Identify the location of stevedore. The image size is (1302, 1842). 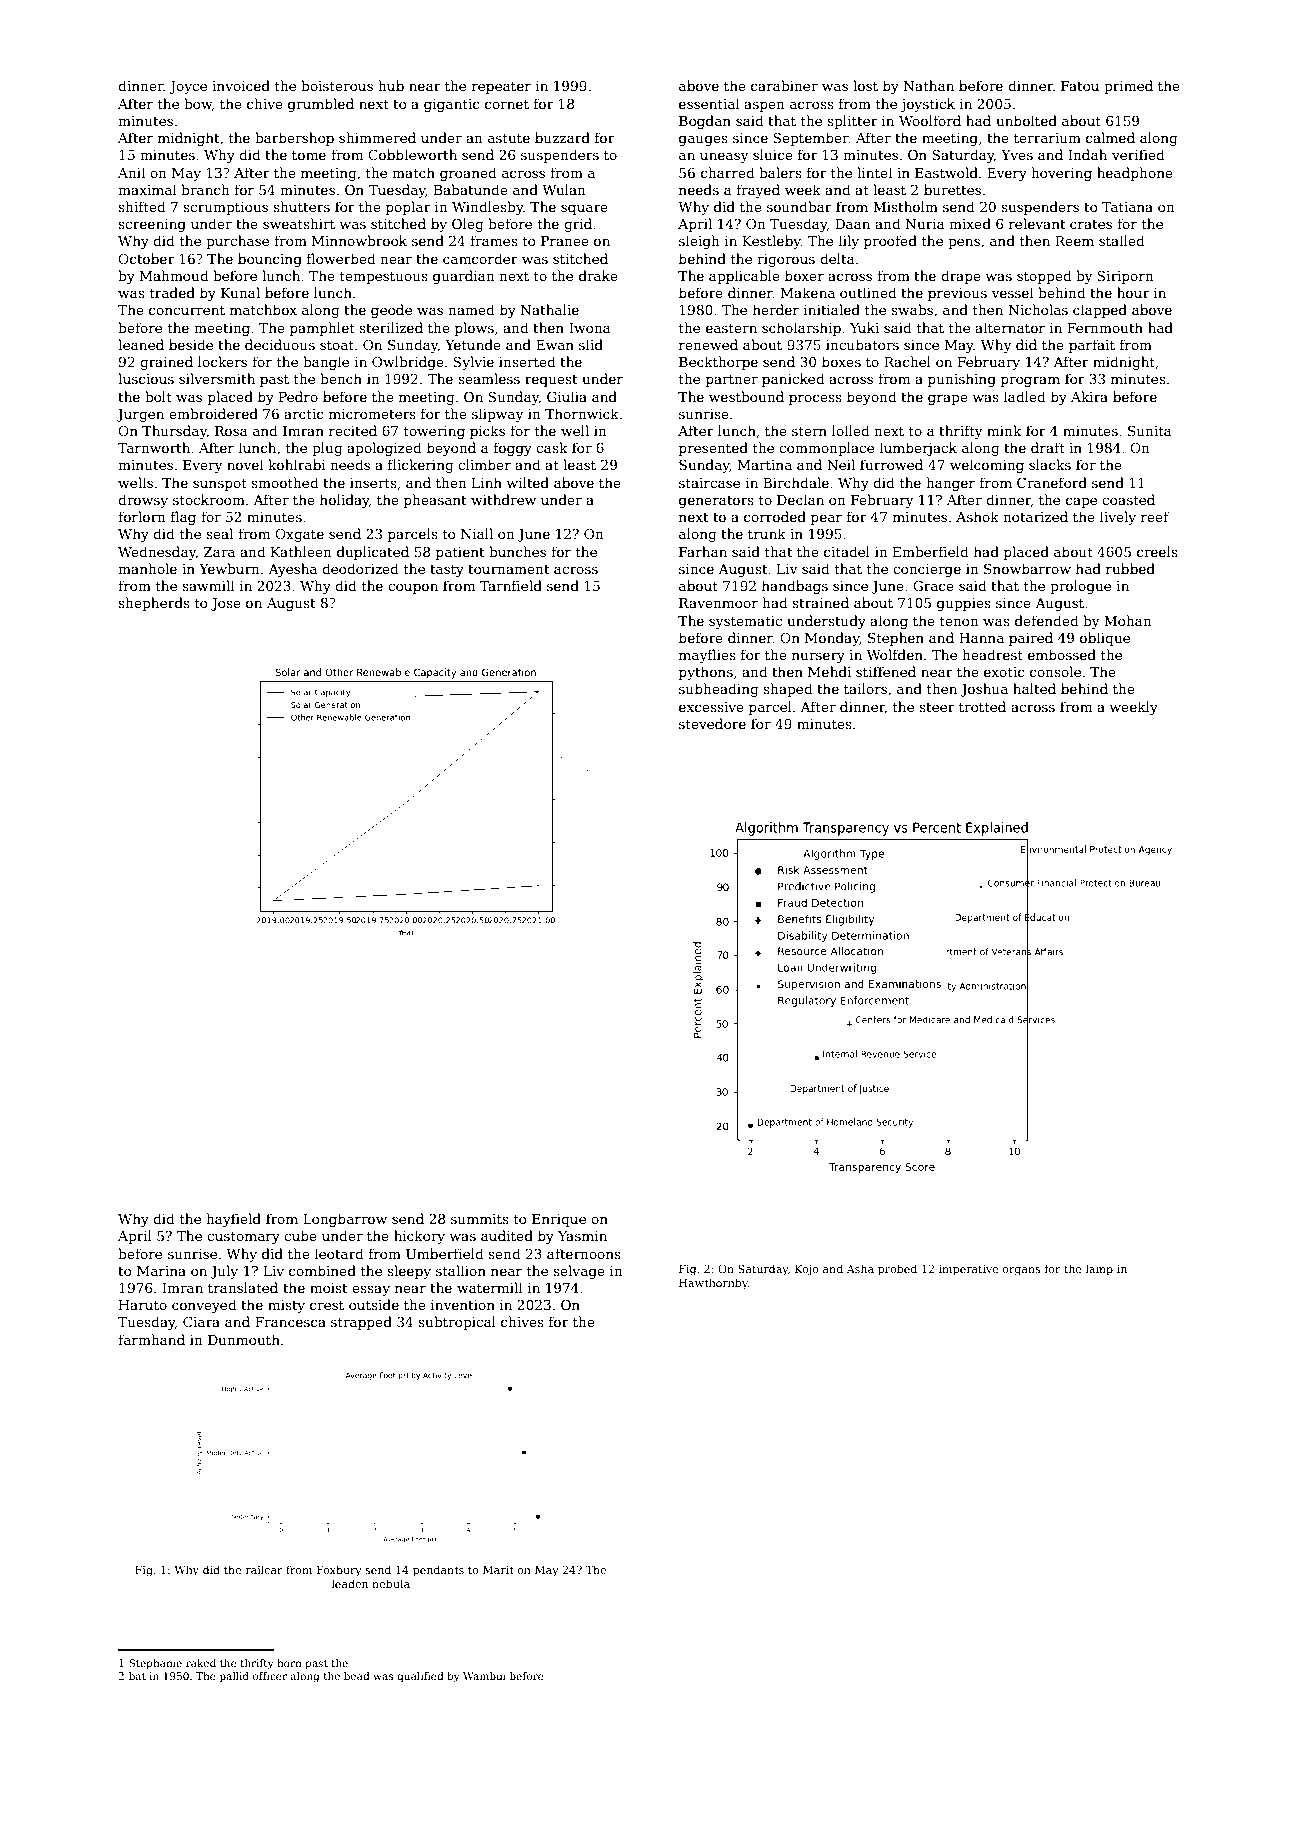
(712, 723).
